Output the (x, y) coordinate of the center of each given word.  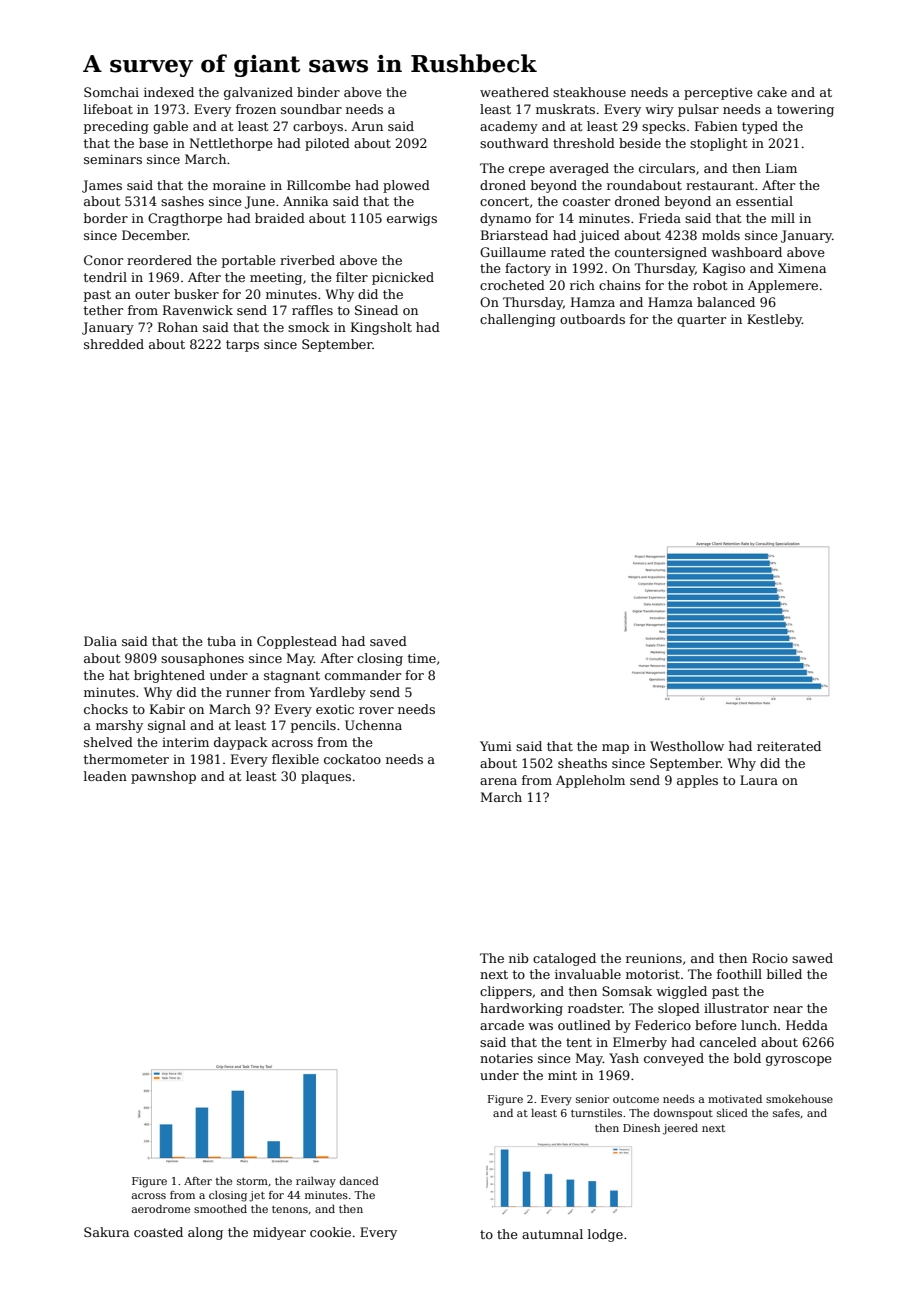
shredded (114, 344)
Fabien (716, 126)
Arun (367, 126)
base (153, 143)
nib (519, 958)
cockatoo (352, 759)
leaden (105, 776)
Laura (759, 780)
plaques (326, 777)
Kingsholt (381, 328)
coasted (158, 1232)
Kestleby (774, 320)
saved (388, 641)
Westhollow (687, 746)
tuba (221, 641)
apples (697, 781)
